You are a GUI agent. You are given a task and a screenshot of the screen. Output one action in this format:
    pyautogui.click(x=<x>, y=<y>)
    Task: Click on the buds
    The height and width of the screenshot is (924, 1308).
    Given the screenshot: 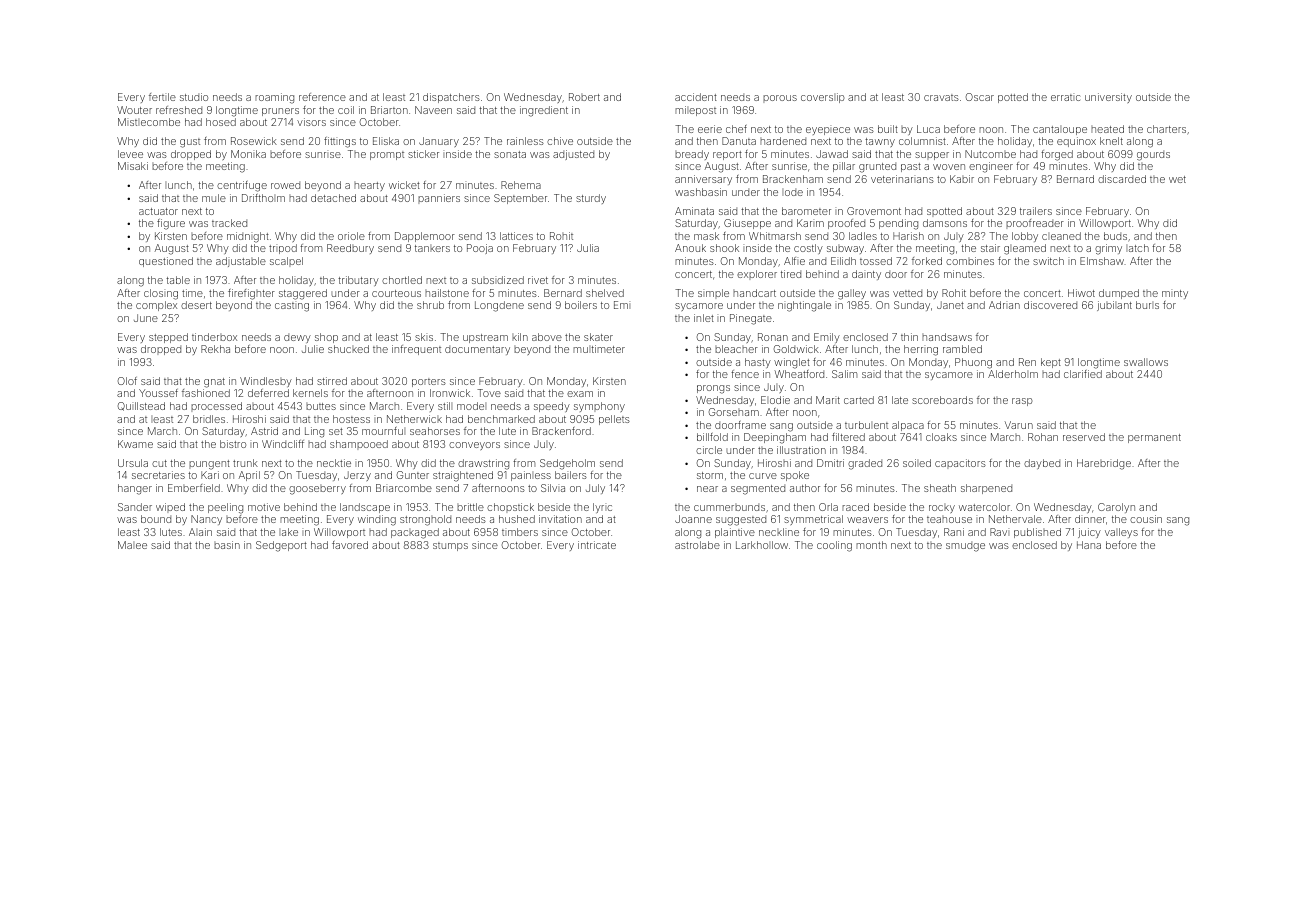 What is the action you would take?
    pyautogui.click(x=1115, y=236)
